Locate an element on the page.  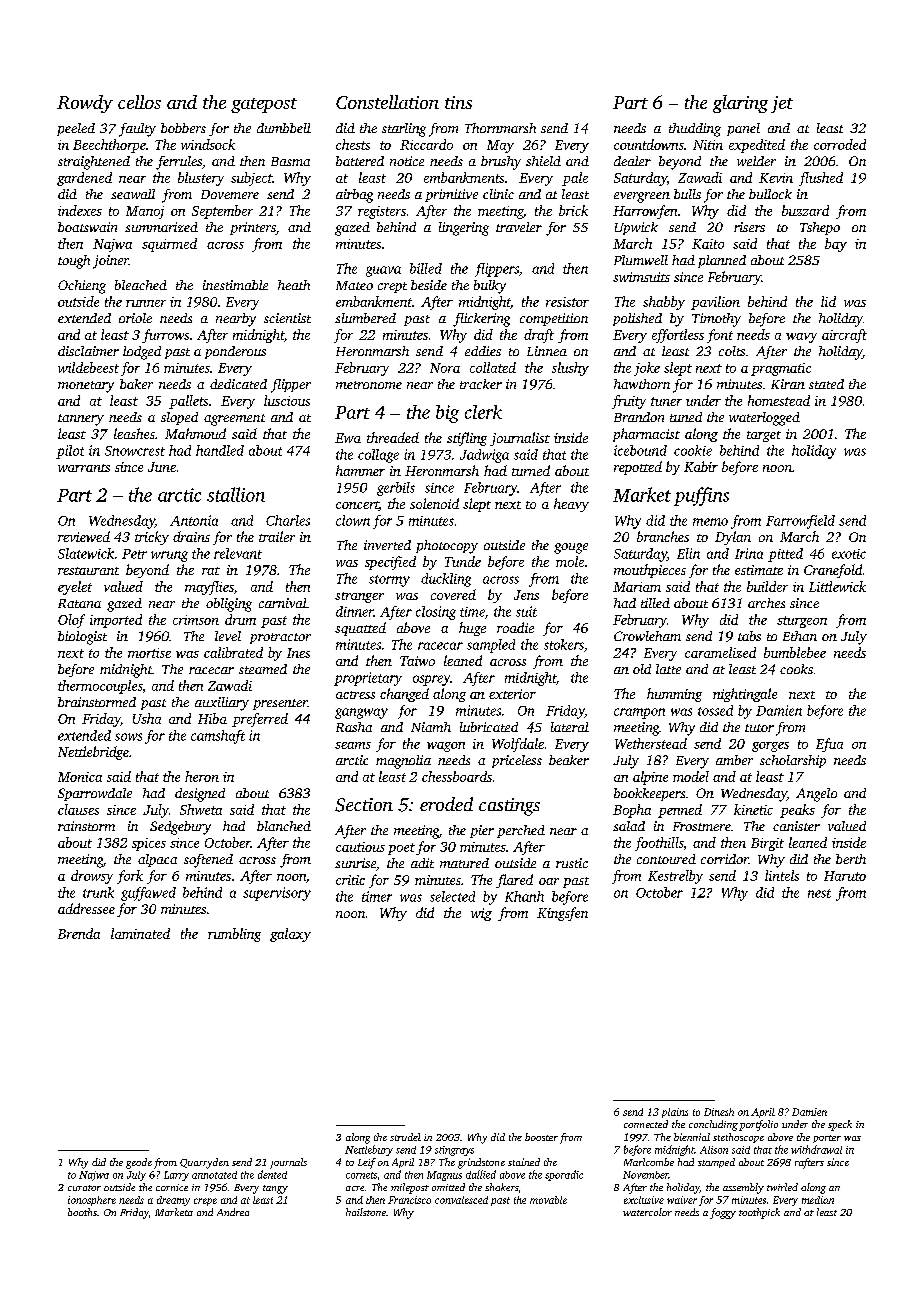
slushy is located at coordinates (570, 369).
